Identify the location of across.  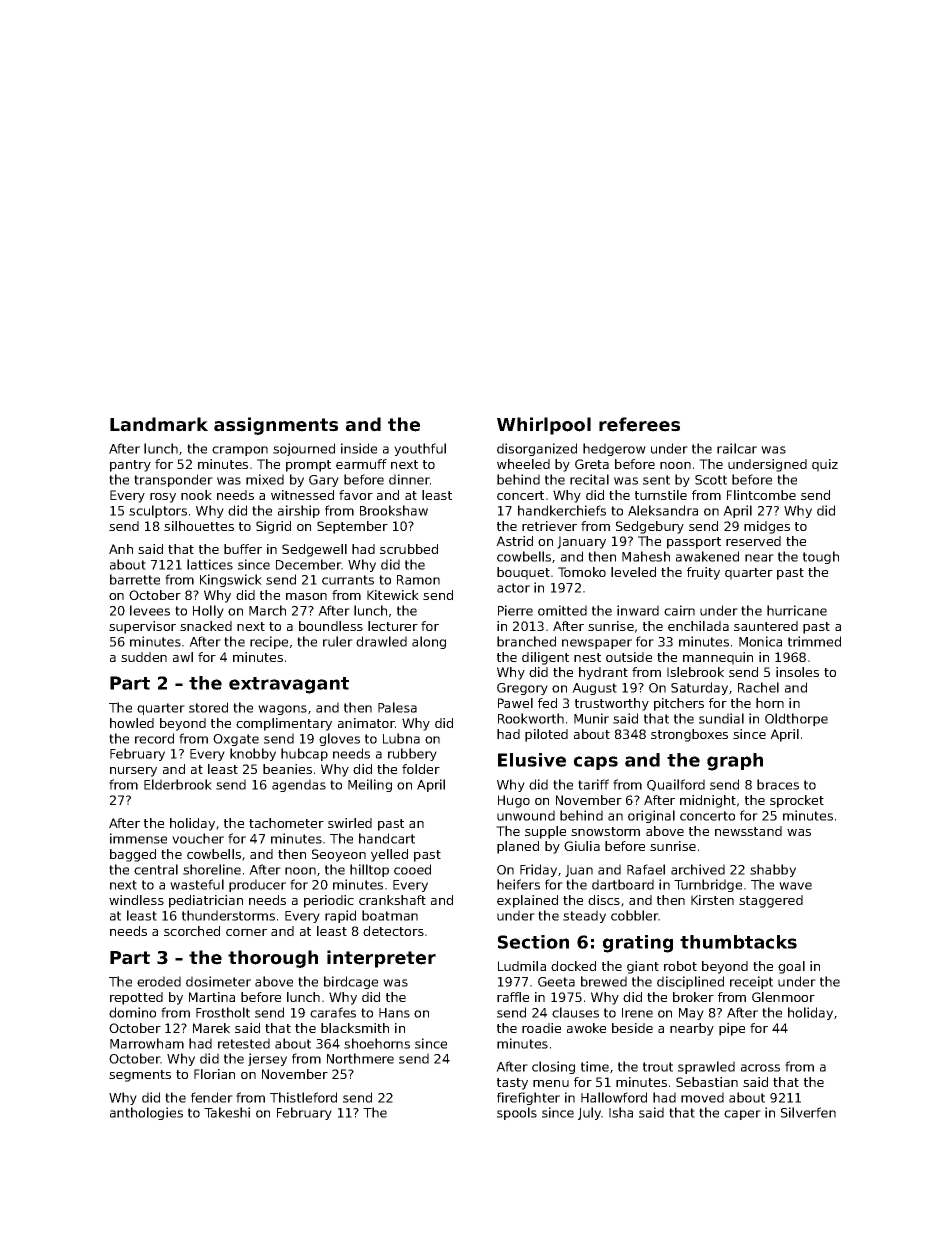
(760, 1068).
